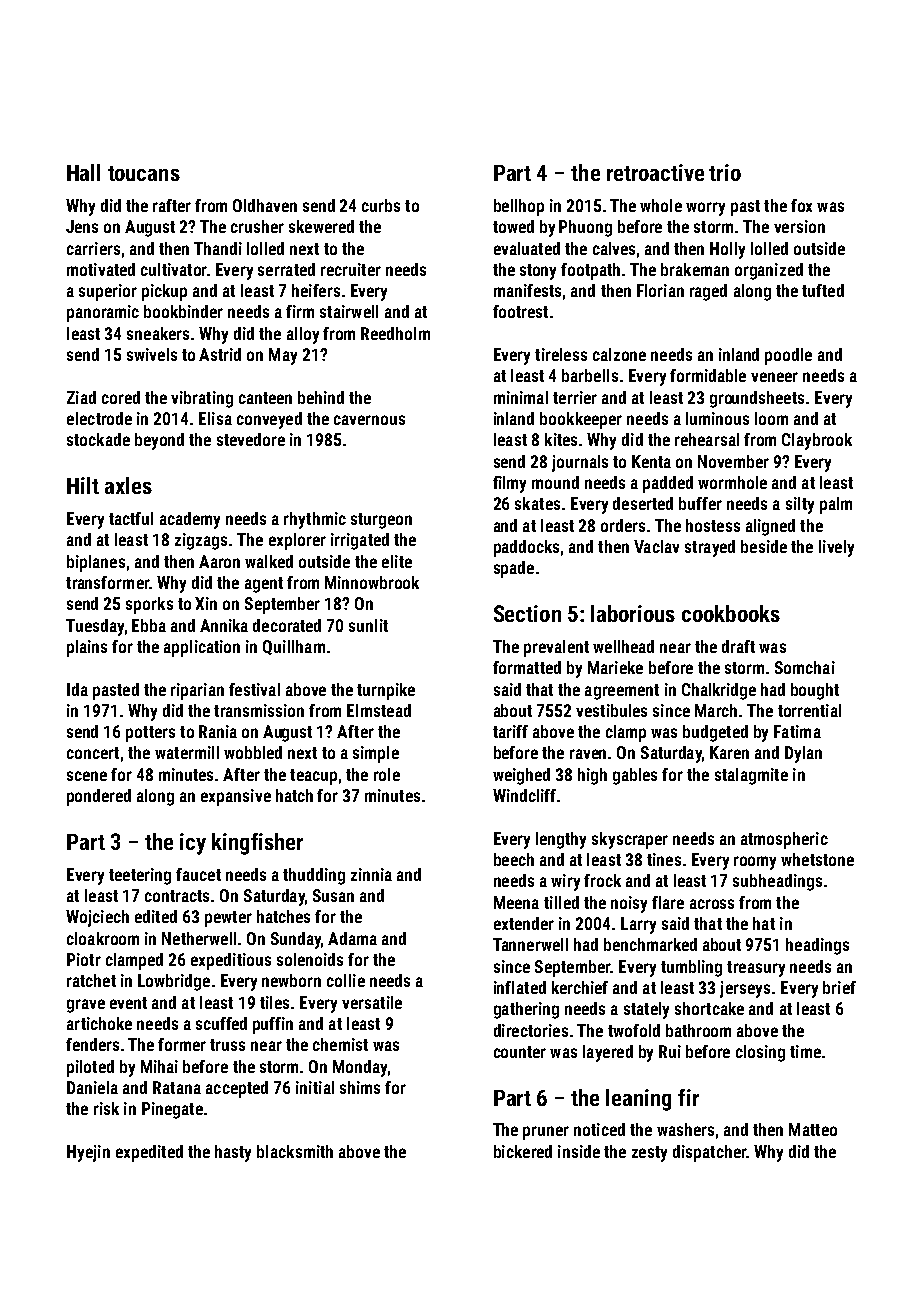  What do you see at coordinates (590, 375) in the page?
I see `barbells` at bounding box center [590, 375].
